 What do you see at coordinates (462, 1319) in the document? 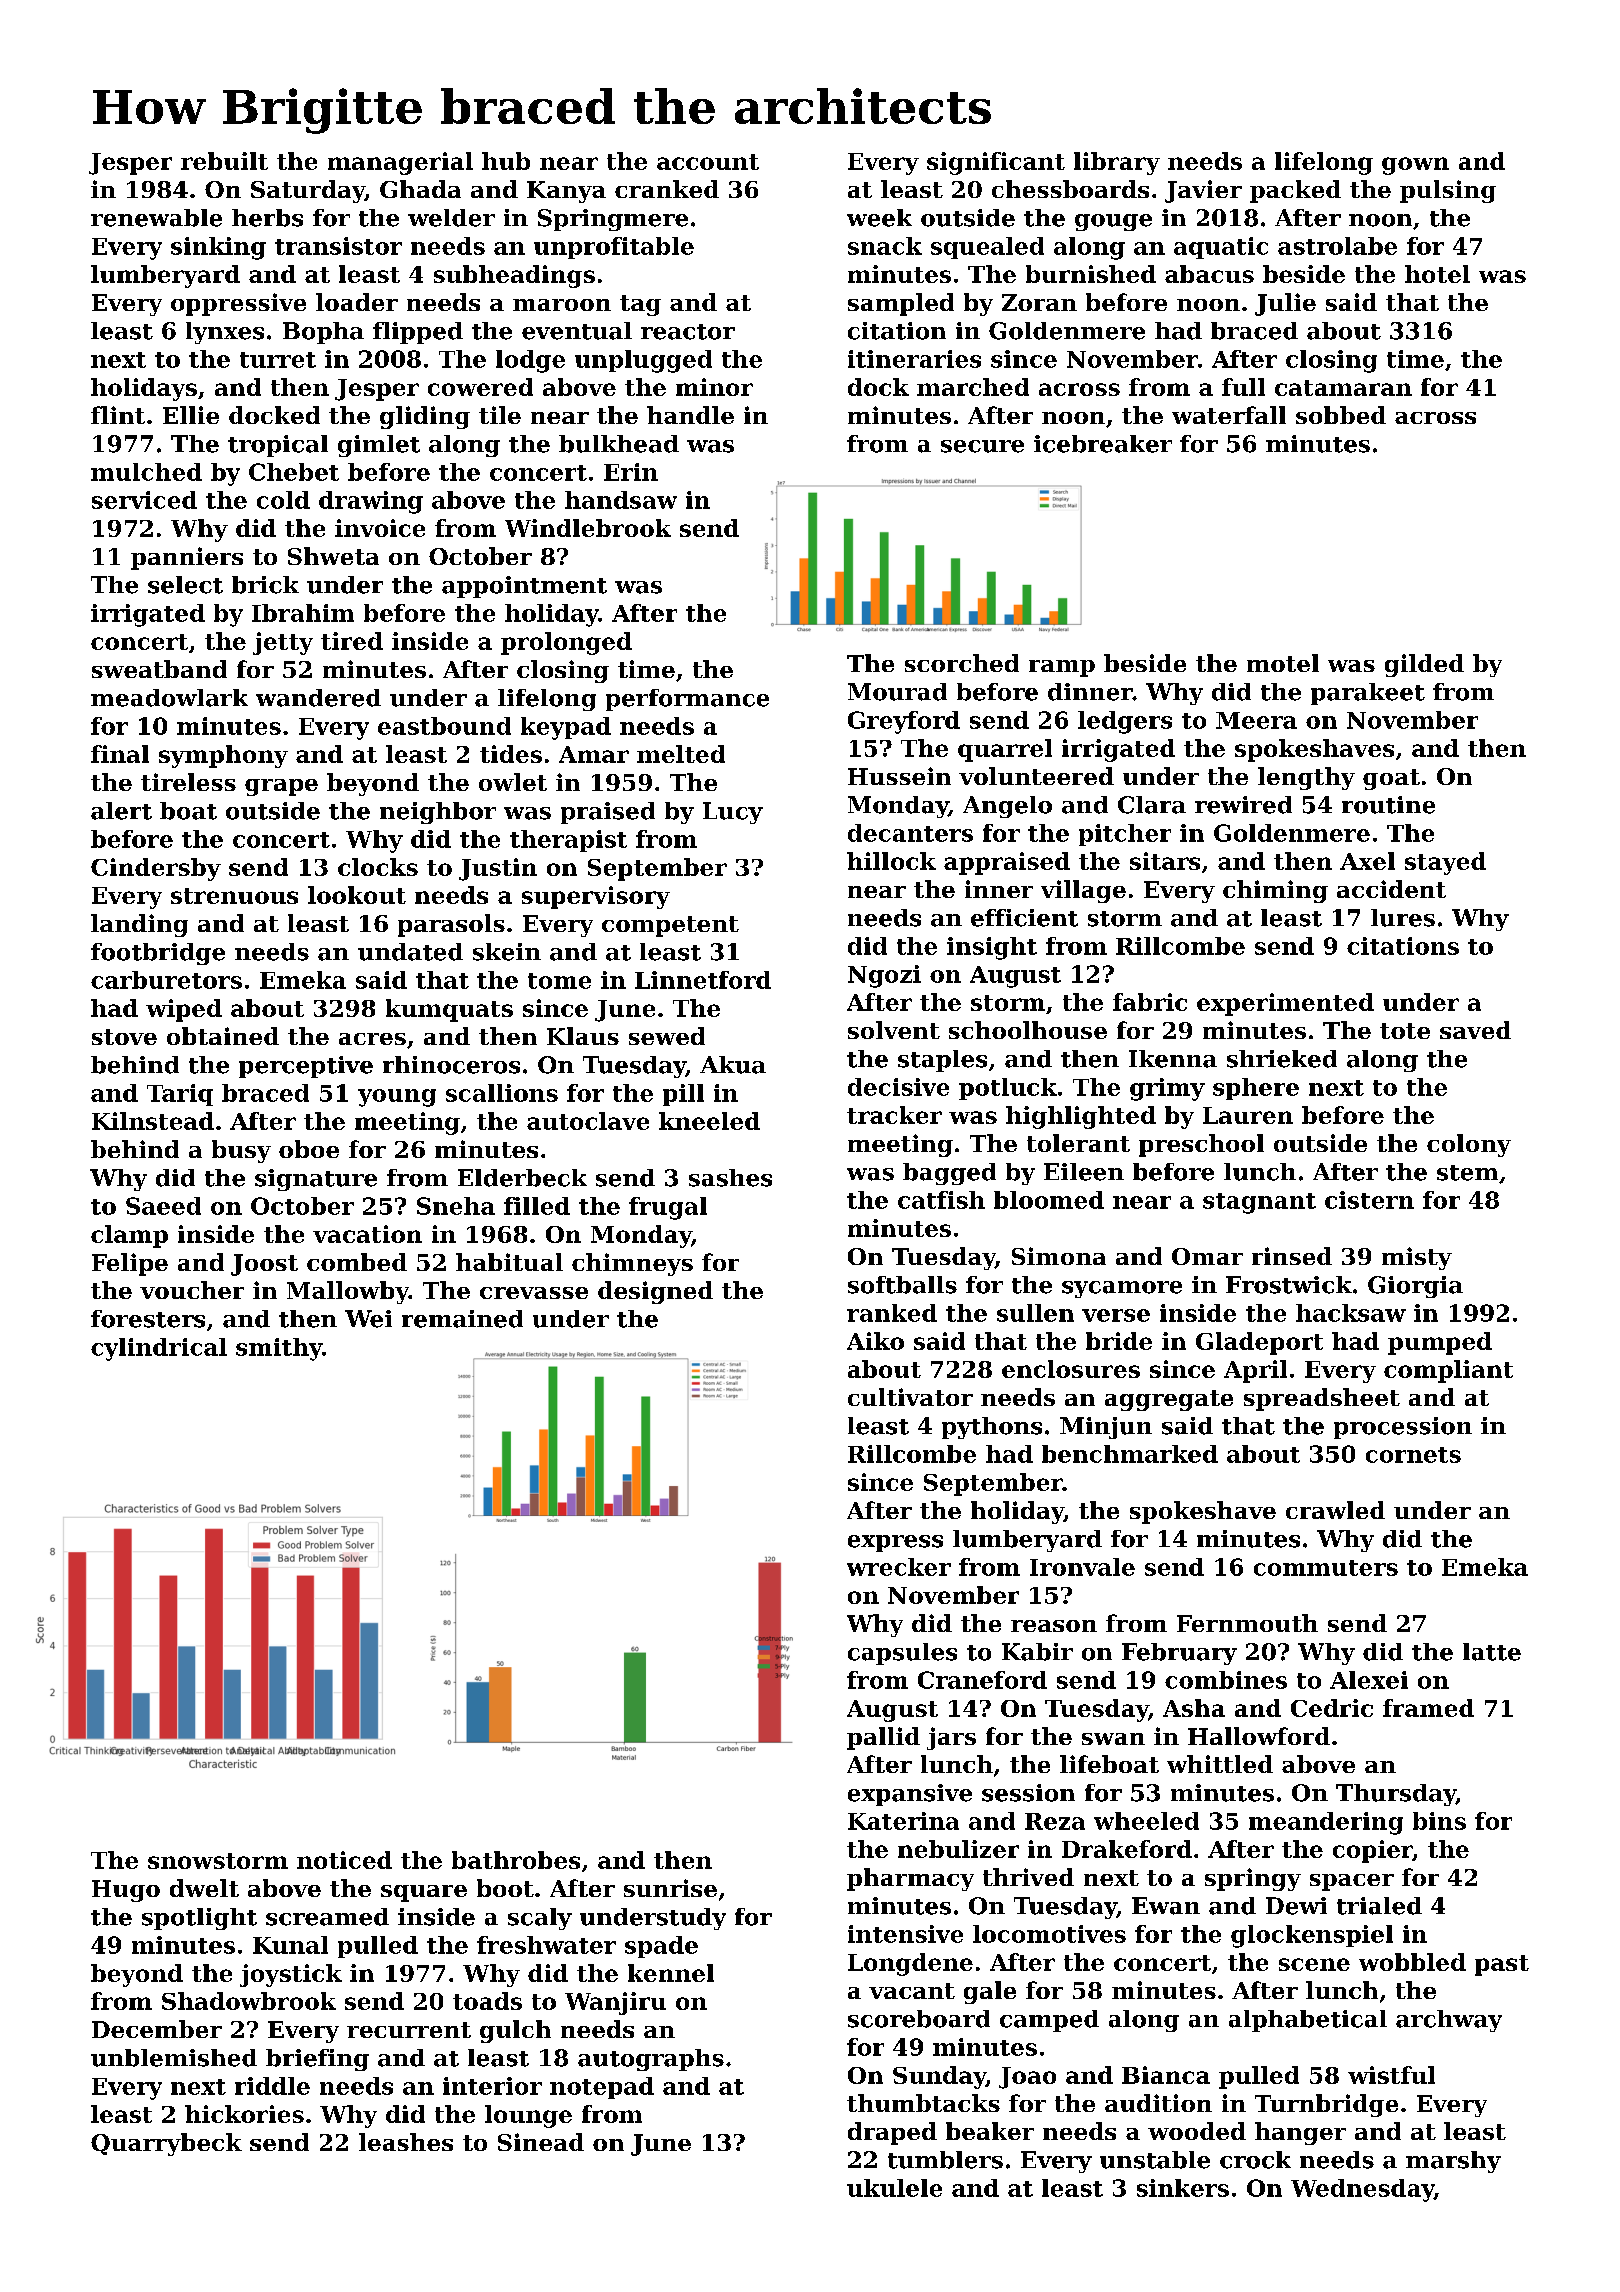
I see `remained` at bounding box center [462, 1319].
